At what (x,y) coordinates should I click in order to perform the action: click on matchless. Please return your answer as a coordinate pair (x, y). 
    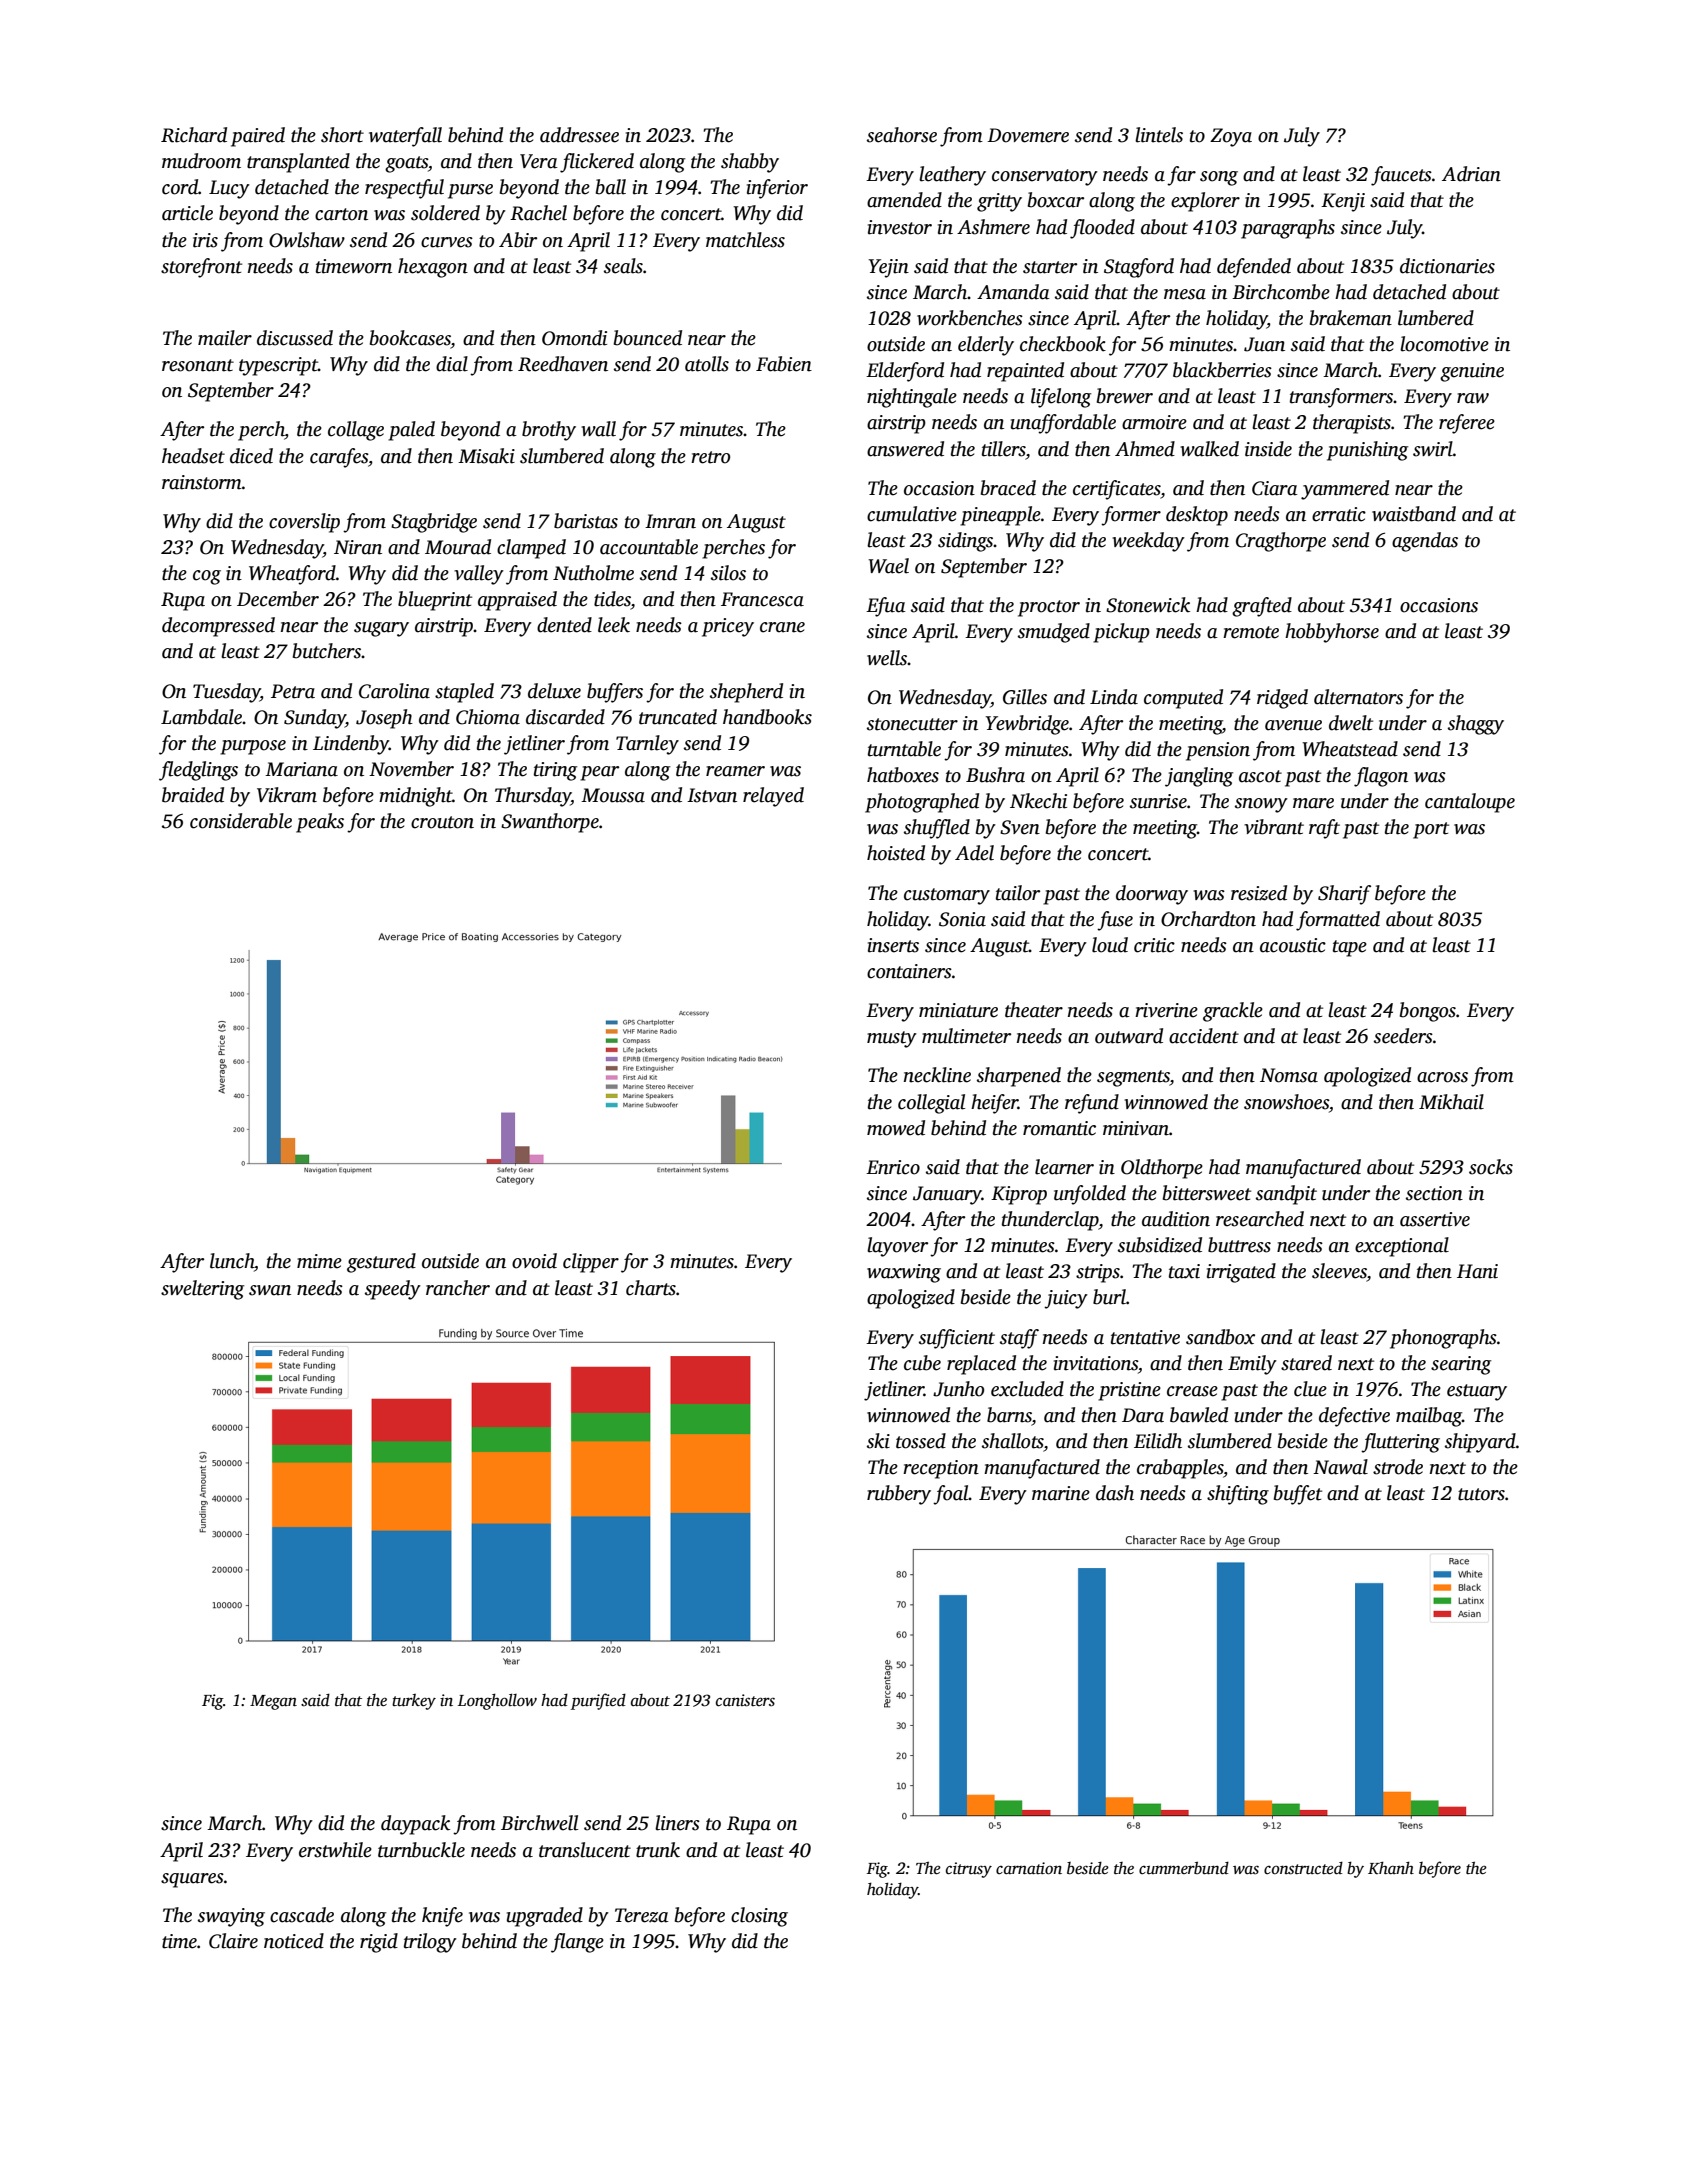
    Looking at the image, I should click on (745, 240).
